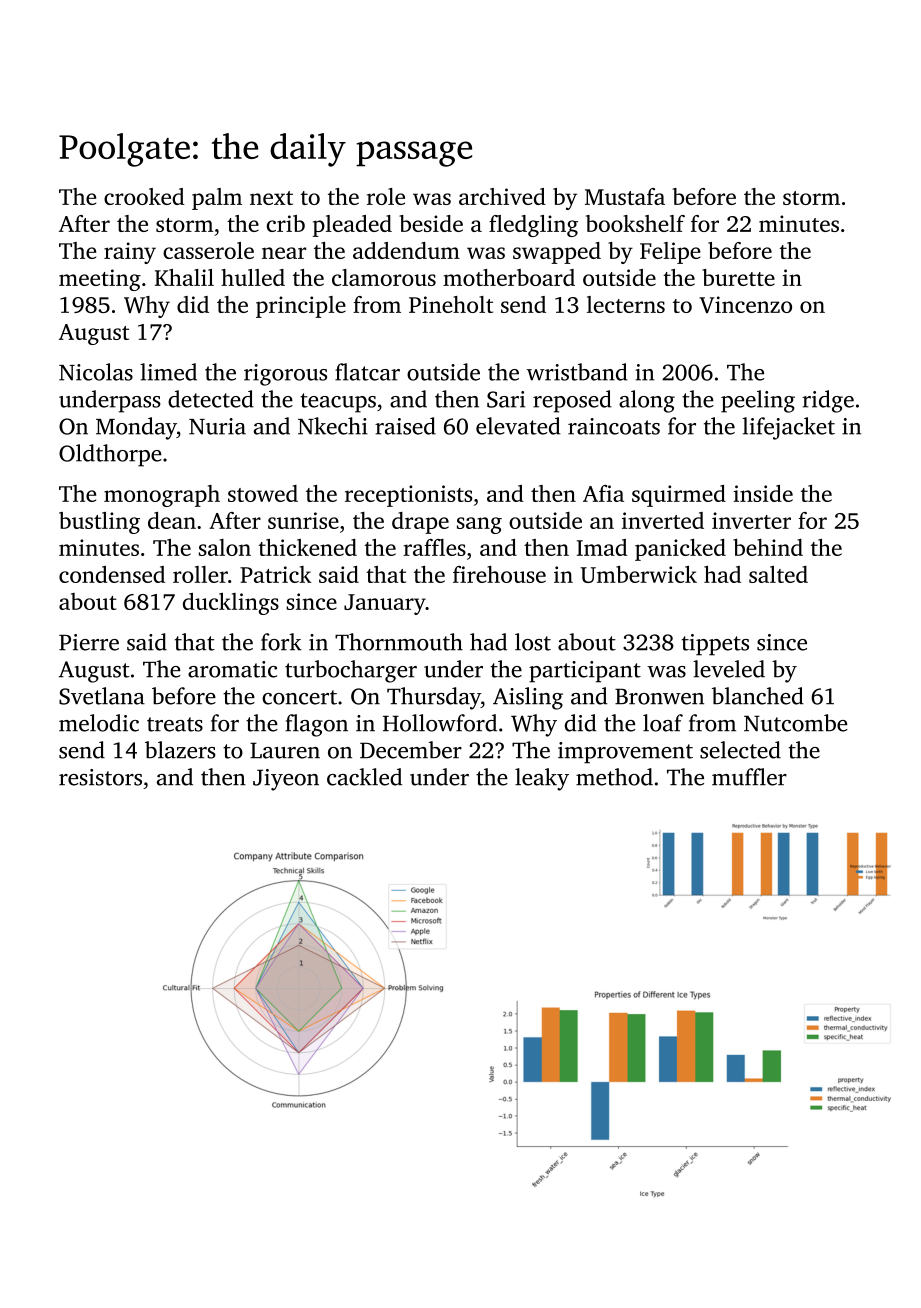  I want to click on crooked, so click(144, 196).
